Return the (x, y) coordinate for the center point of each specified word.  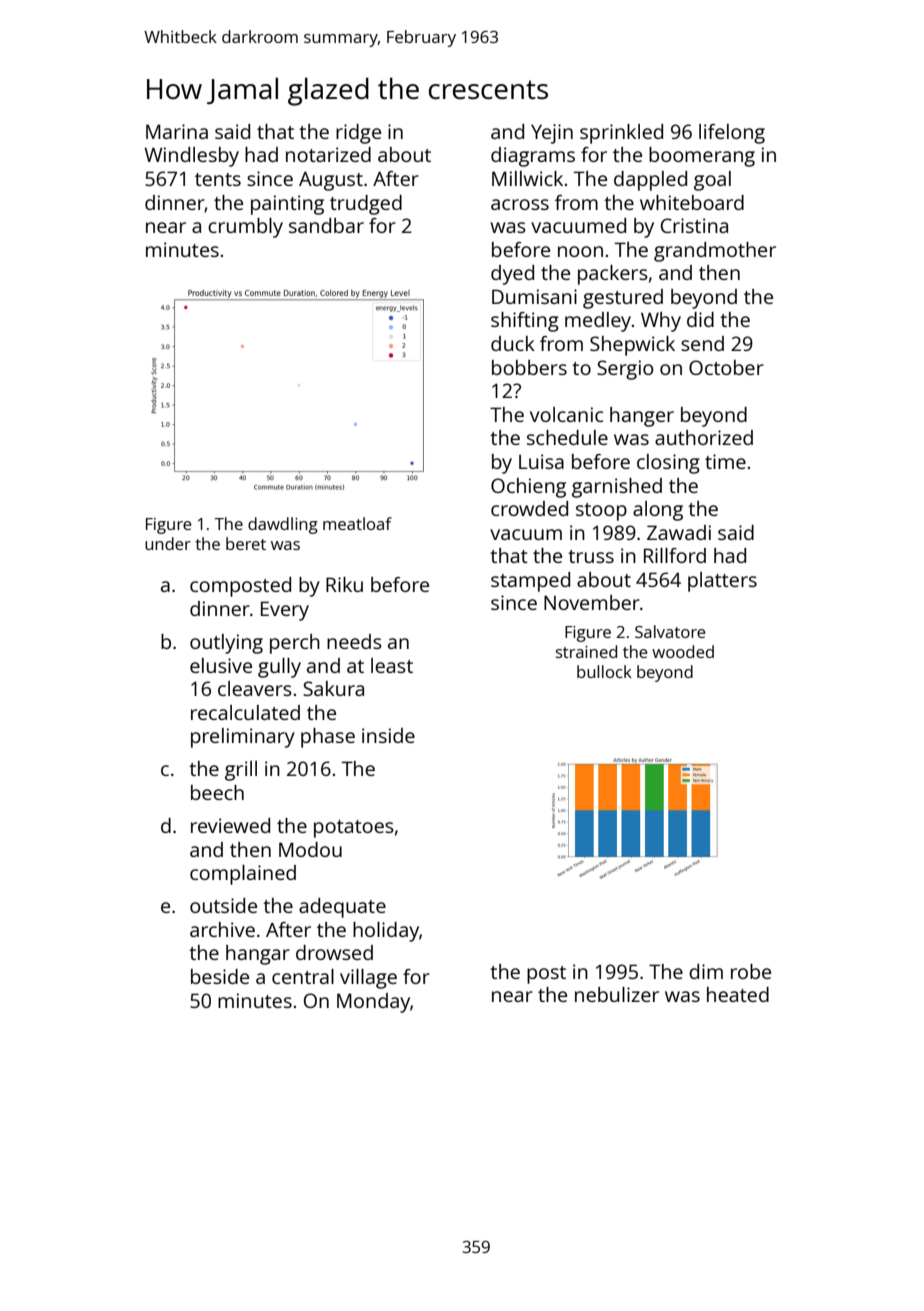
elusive (221, 665)
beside (220, 976)
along (658, 511)
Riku (344, 584)
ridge (358, 134)
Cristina (694, 225)
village (368, 979)
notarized (328, 154)
